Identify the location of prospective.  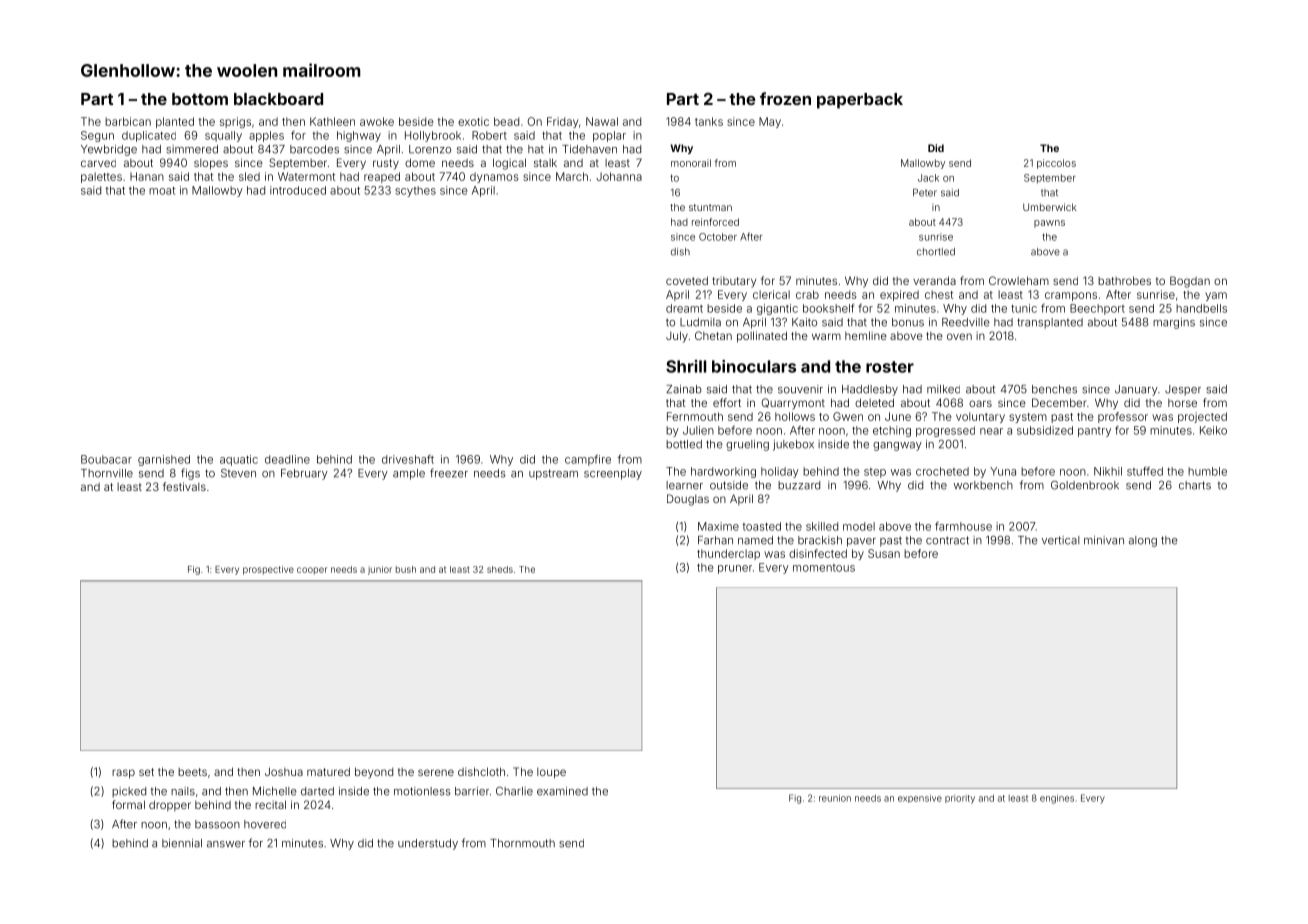
(268, 570).
